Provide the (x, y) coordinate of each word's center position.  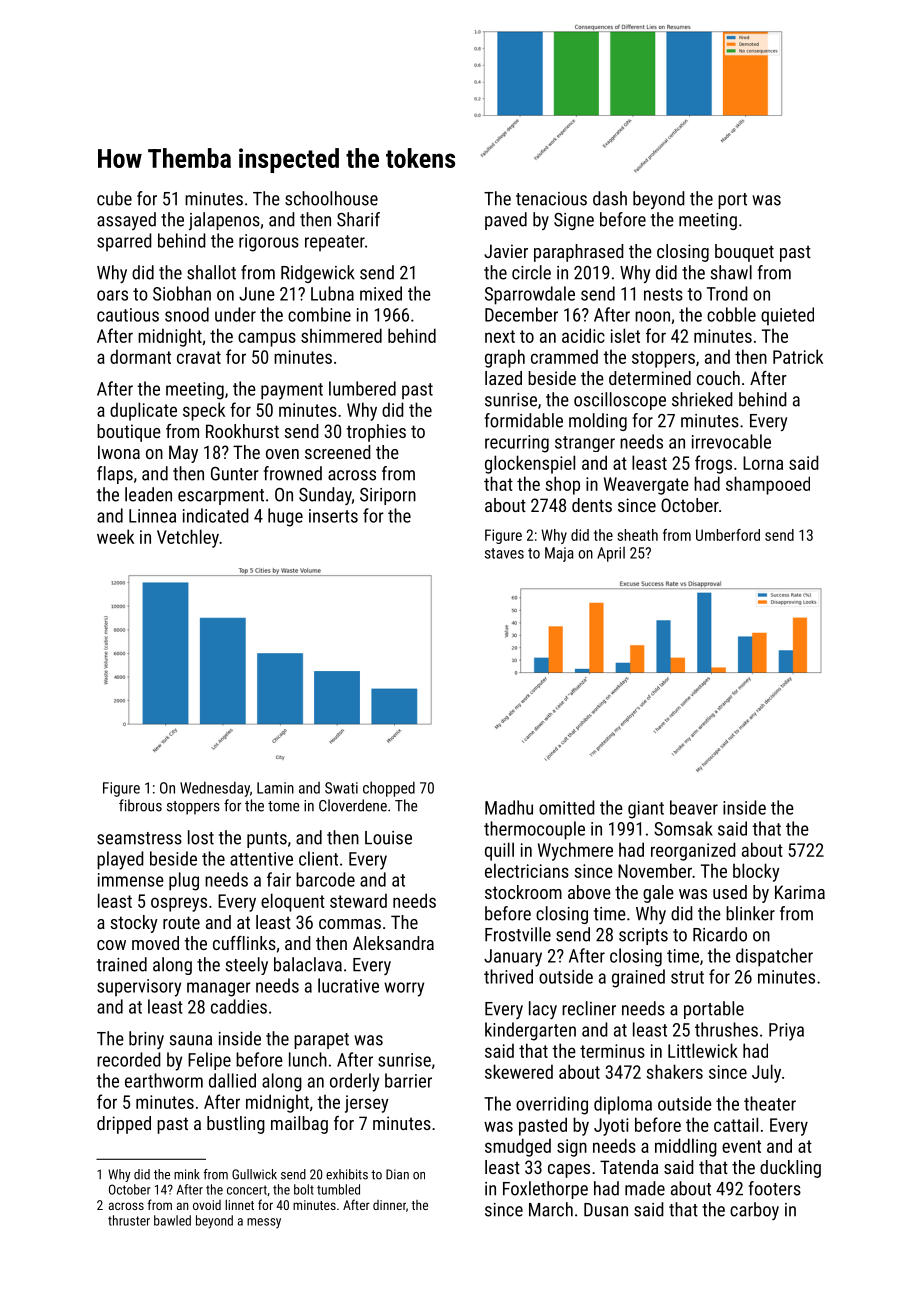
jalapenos (224, 221)
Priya (786, 1032)
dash (610, 198)
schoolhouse (331, 198)
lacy (543, 1010)
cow (111, 945)
